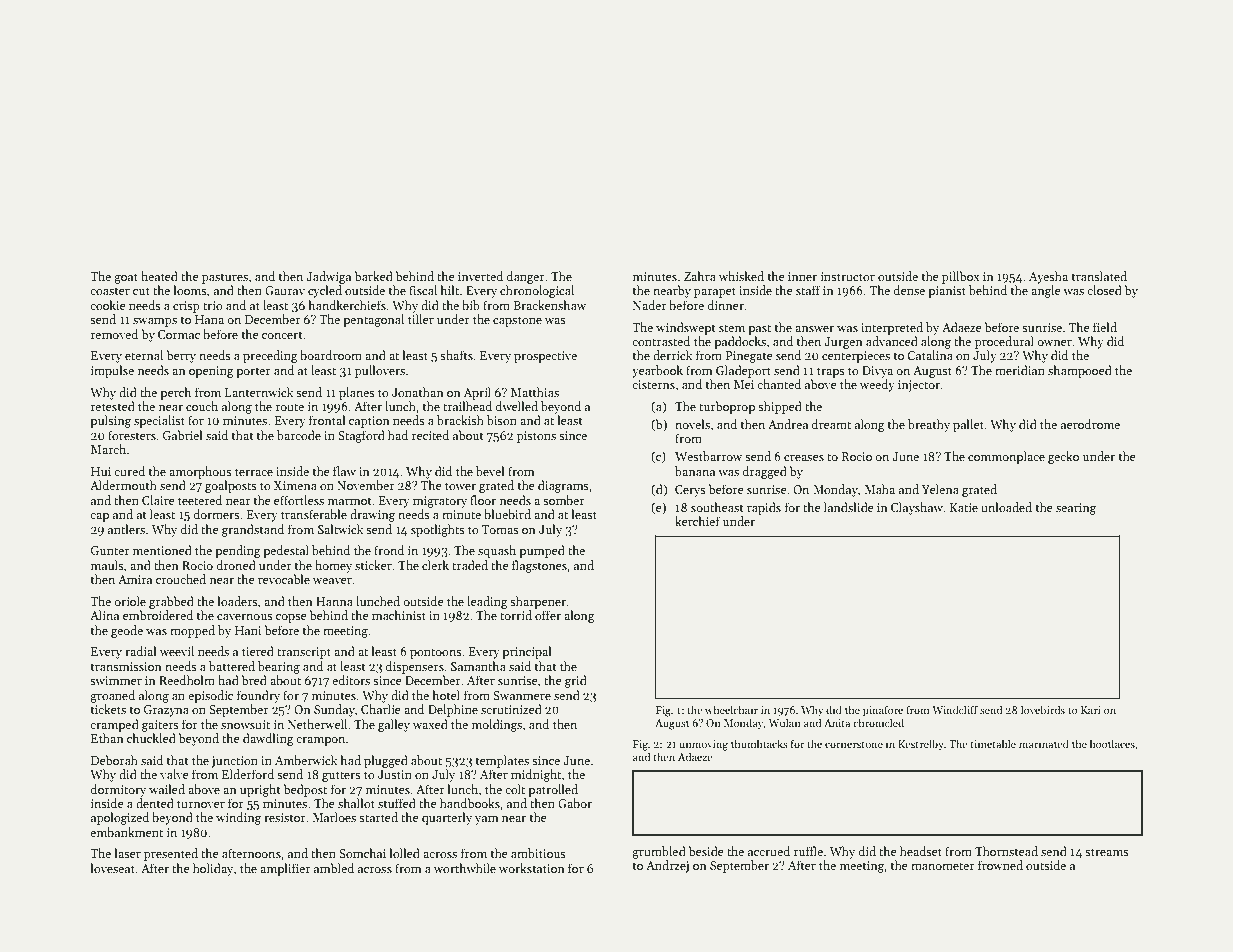  I want to click on Cormac, so click(179, 334).
